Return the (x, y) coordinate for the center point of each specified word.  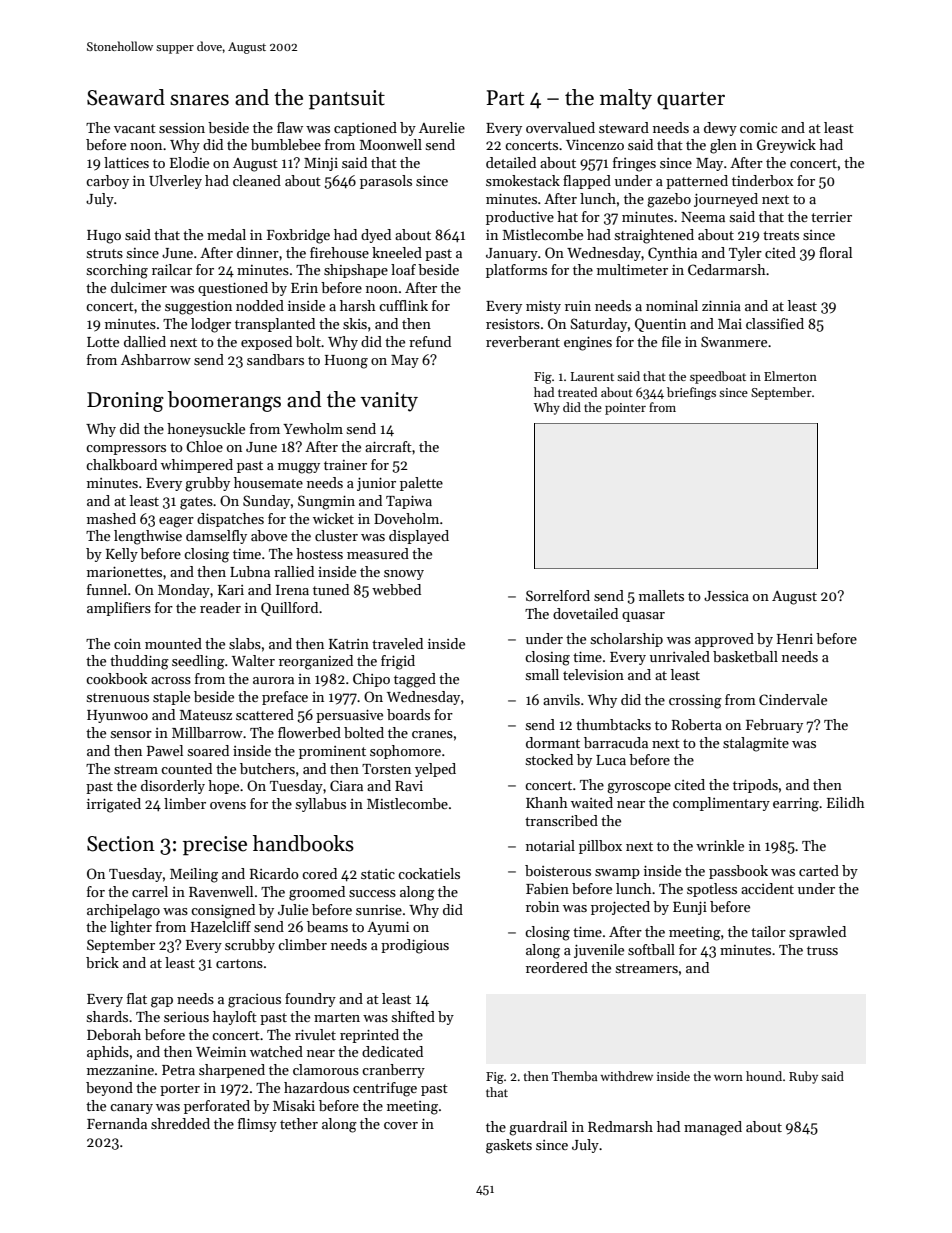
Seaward (126, 97)
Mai (730, 324)
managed (713, 1128)
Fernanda (117, 1123)
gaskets (509, 1146)
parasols (386, 182)
